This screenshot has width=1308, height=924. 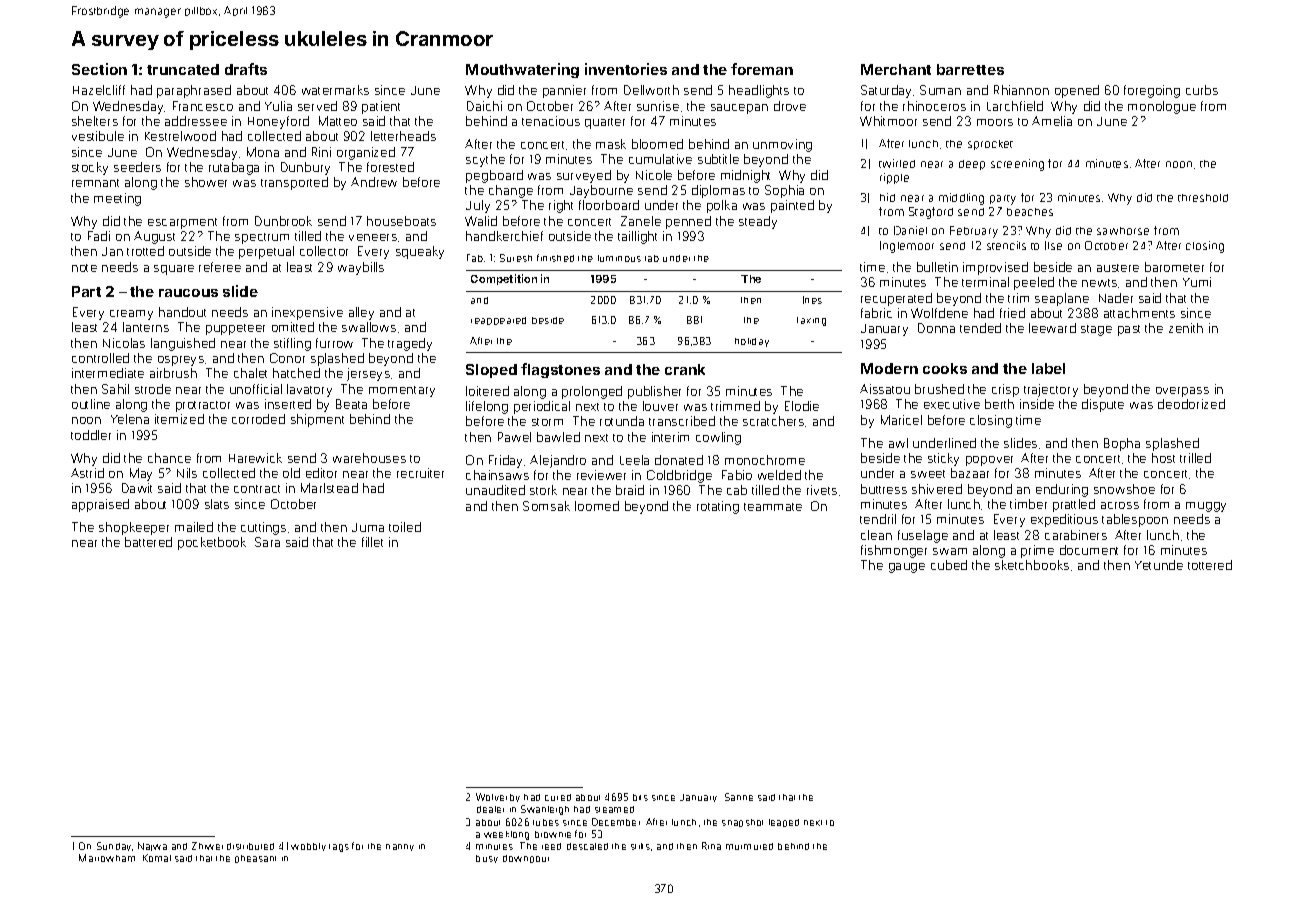 I want to click on Hazelcliff, so click(x=99, y=90).
